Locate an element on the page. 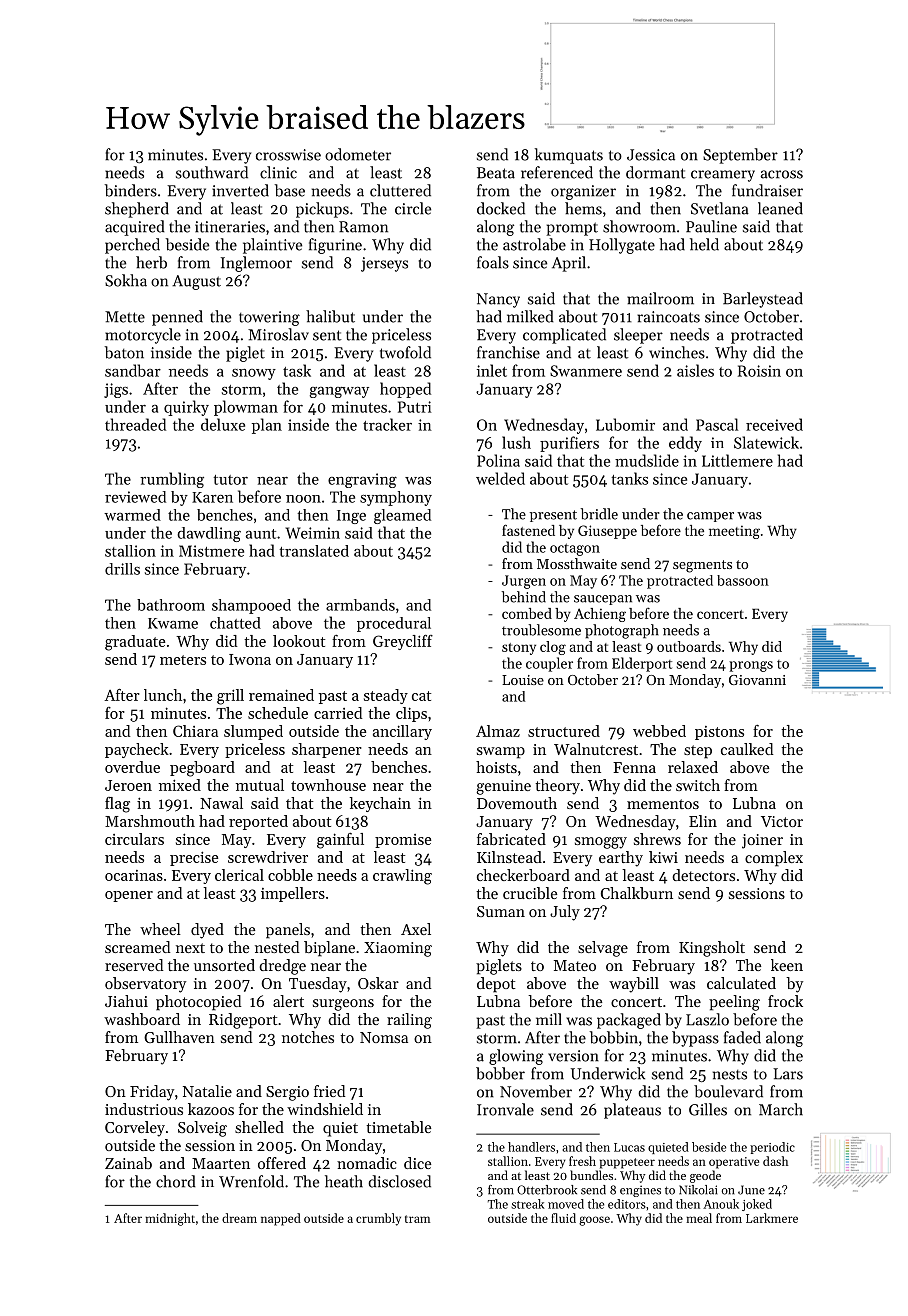 This page has width=908, height=1316. chatted is located at coordinates (235, 623).
